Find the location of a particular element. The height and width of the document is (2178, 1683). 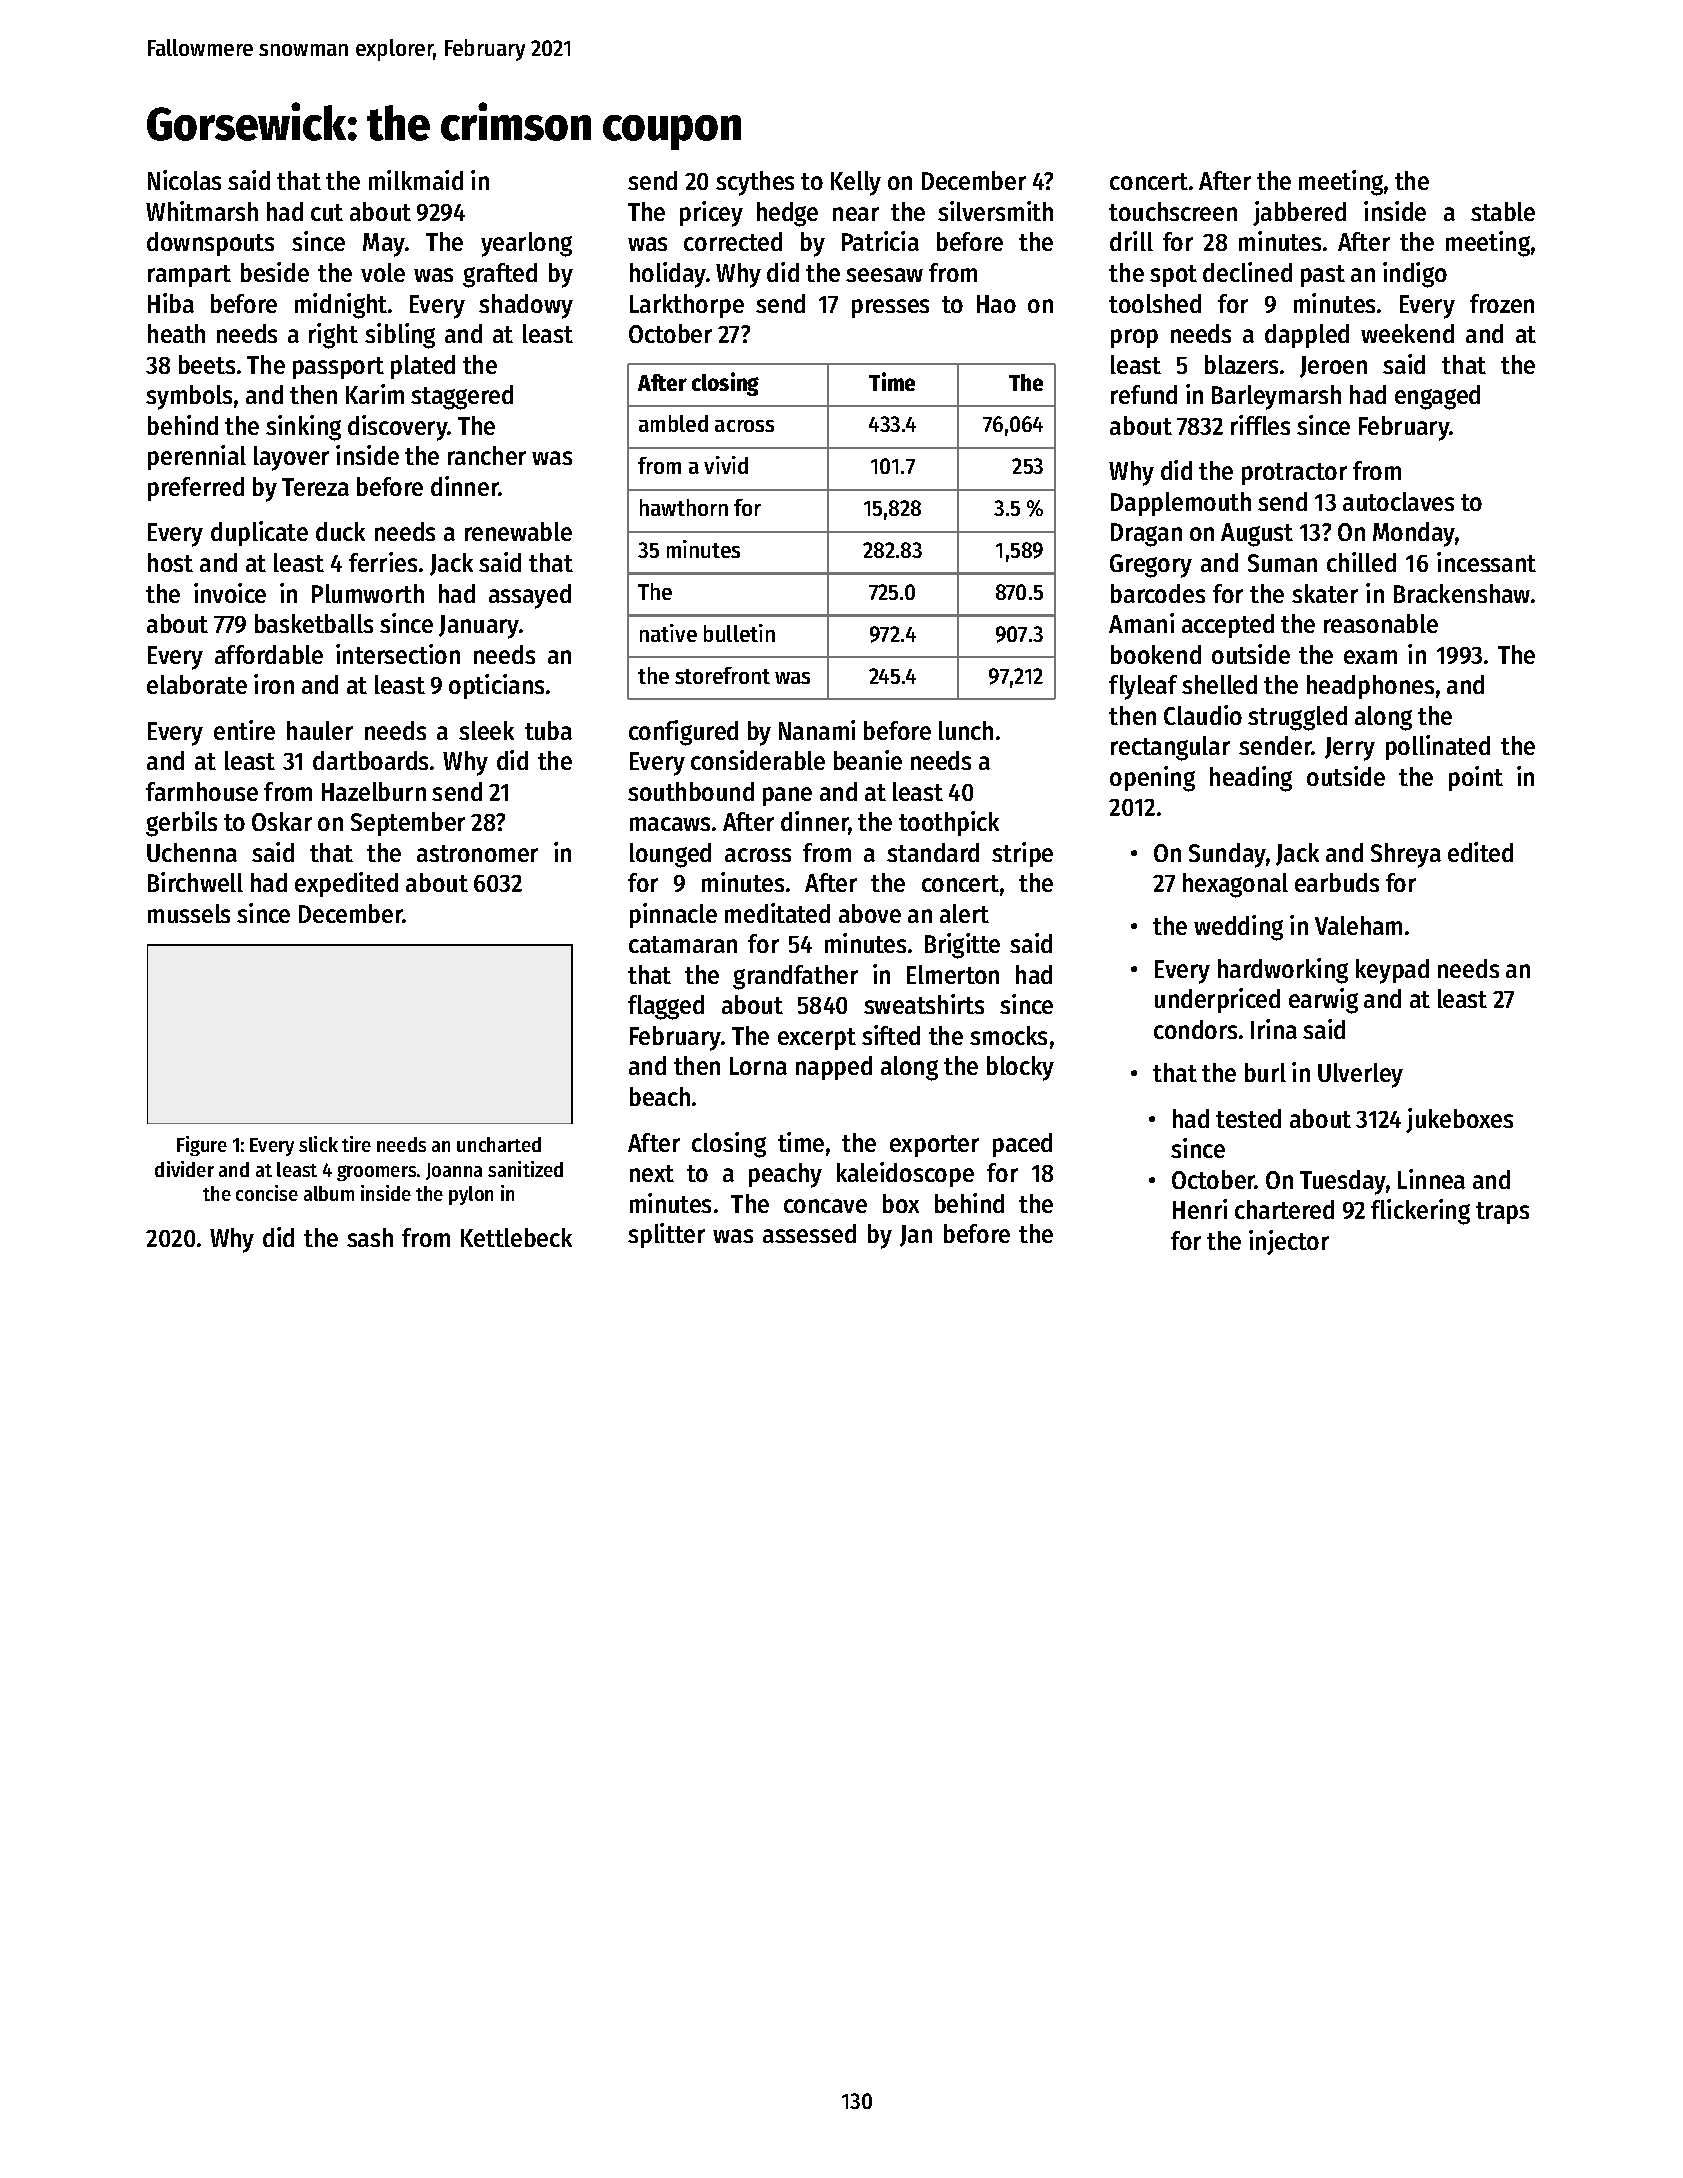

presses is located at coordinates (890, 308).
